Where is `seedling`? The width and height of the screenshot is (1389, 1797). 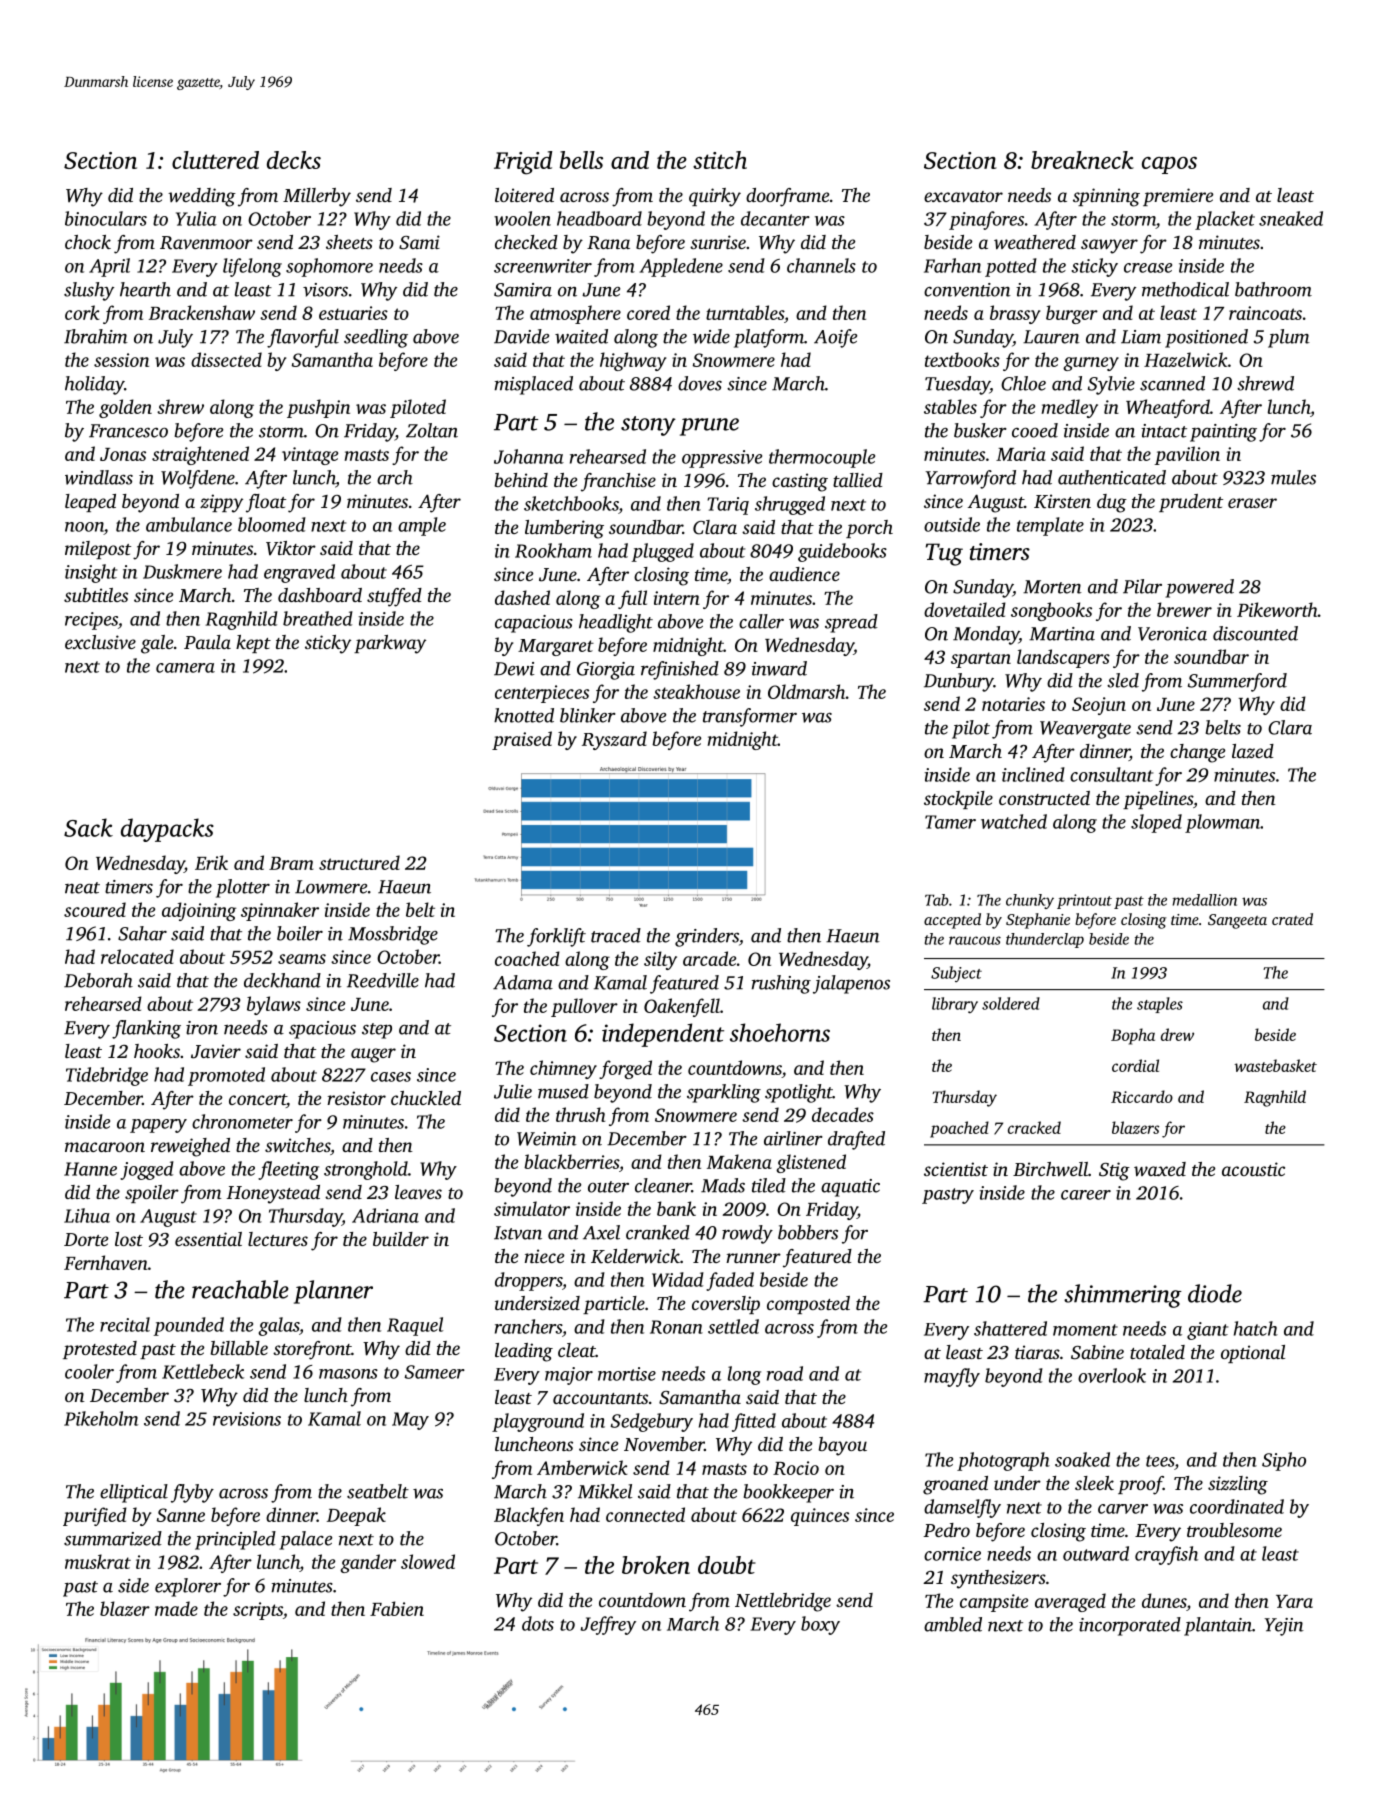
seedling is located at coordinates (376, 338).
